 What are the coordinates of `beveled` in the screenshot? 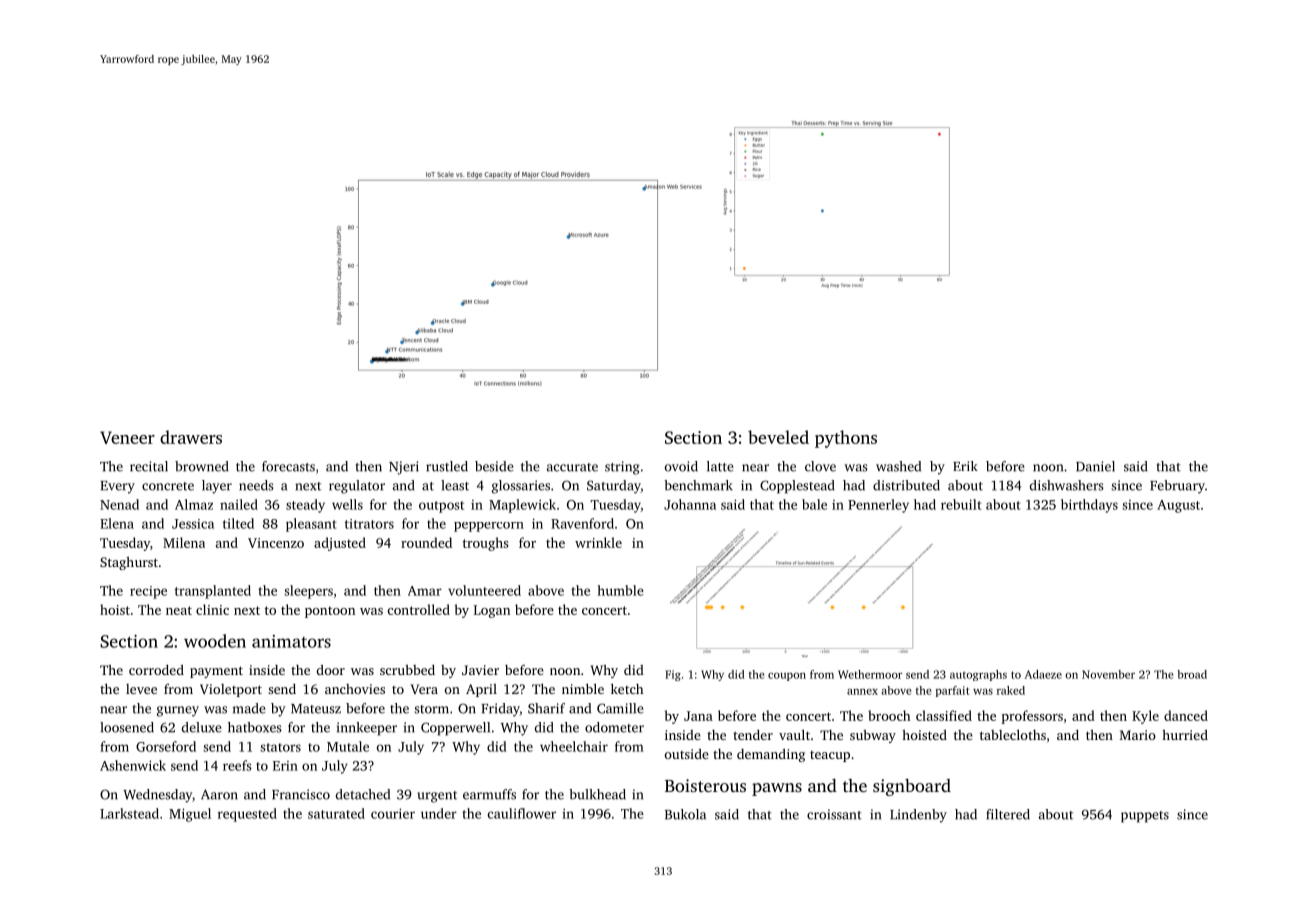 It's located at (778, 437).
